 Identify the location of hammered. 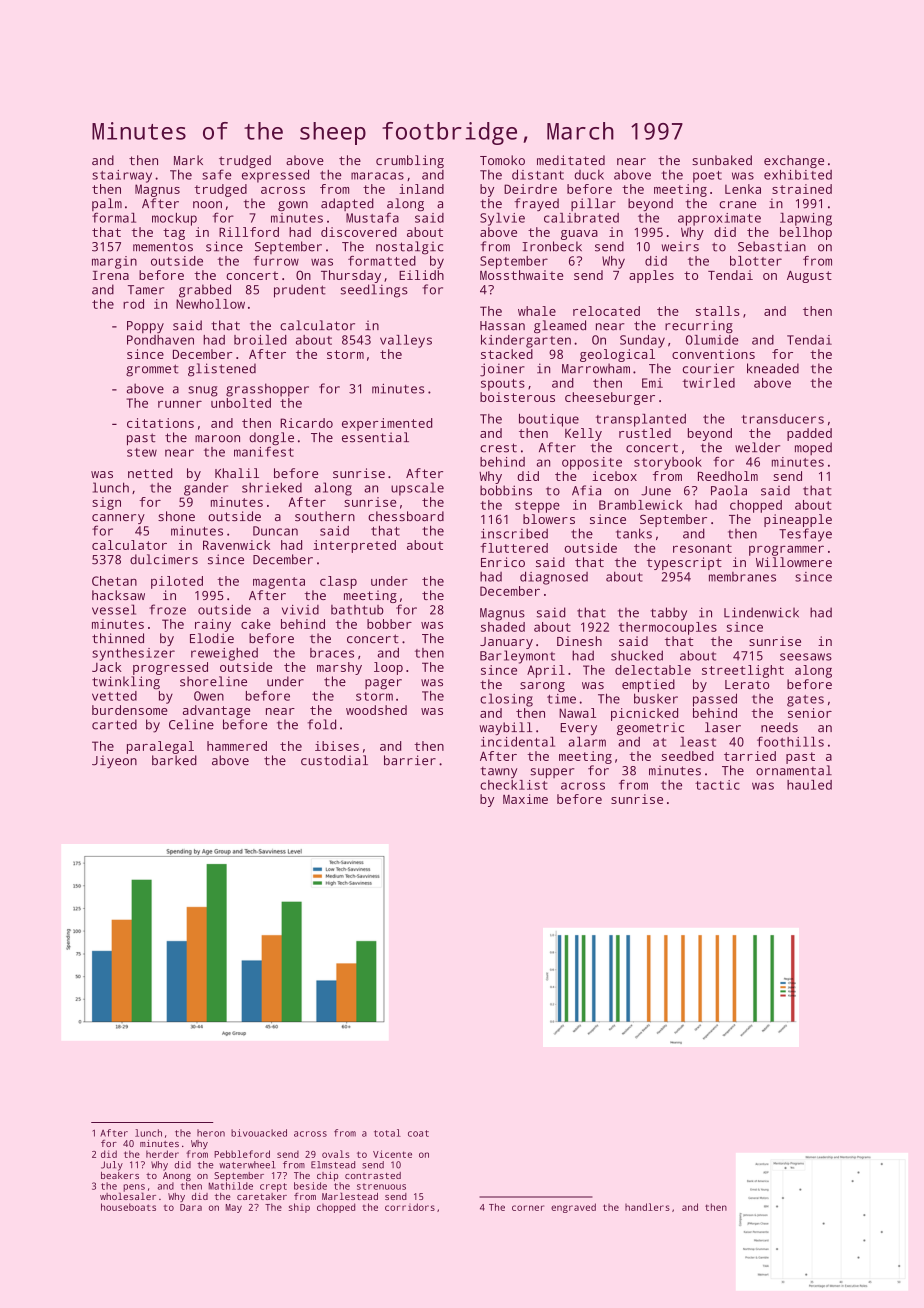
(237, 746).
